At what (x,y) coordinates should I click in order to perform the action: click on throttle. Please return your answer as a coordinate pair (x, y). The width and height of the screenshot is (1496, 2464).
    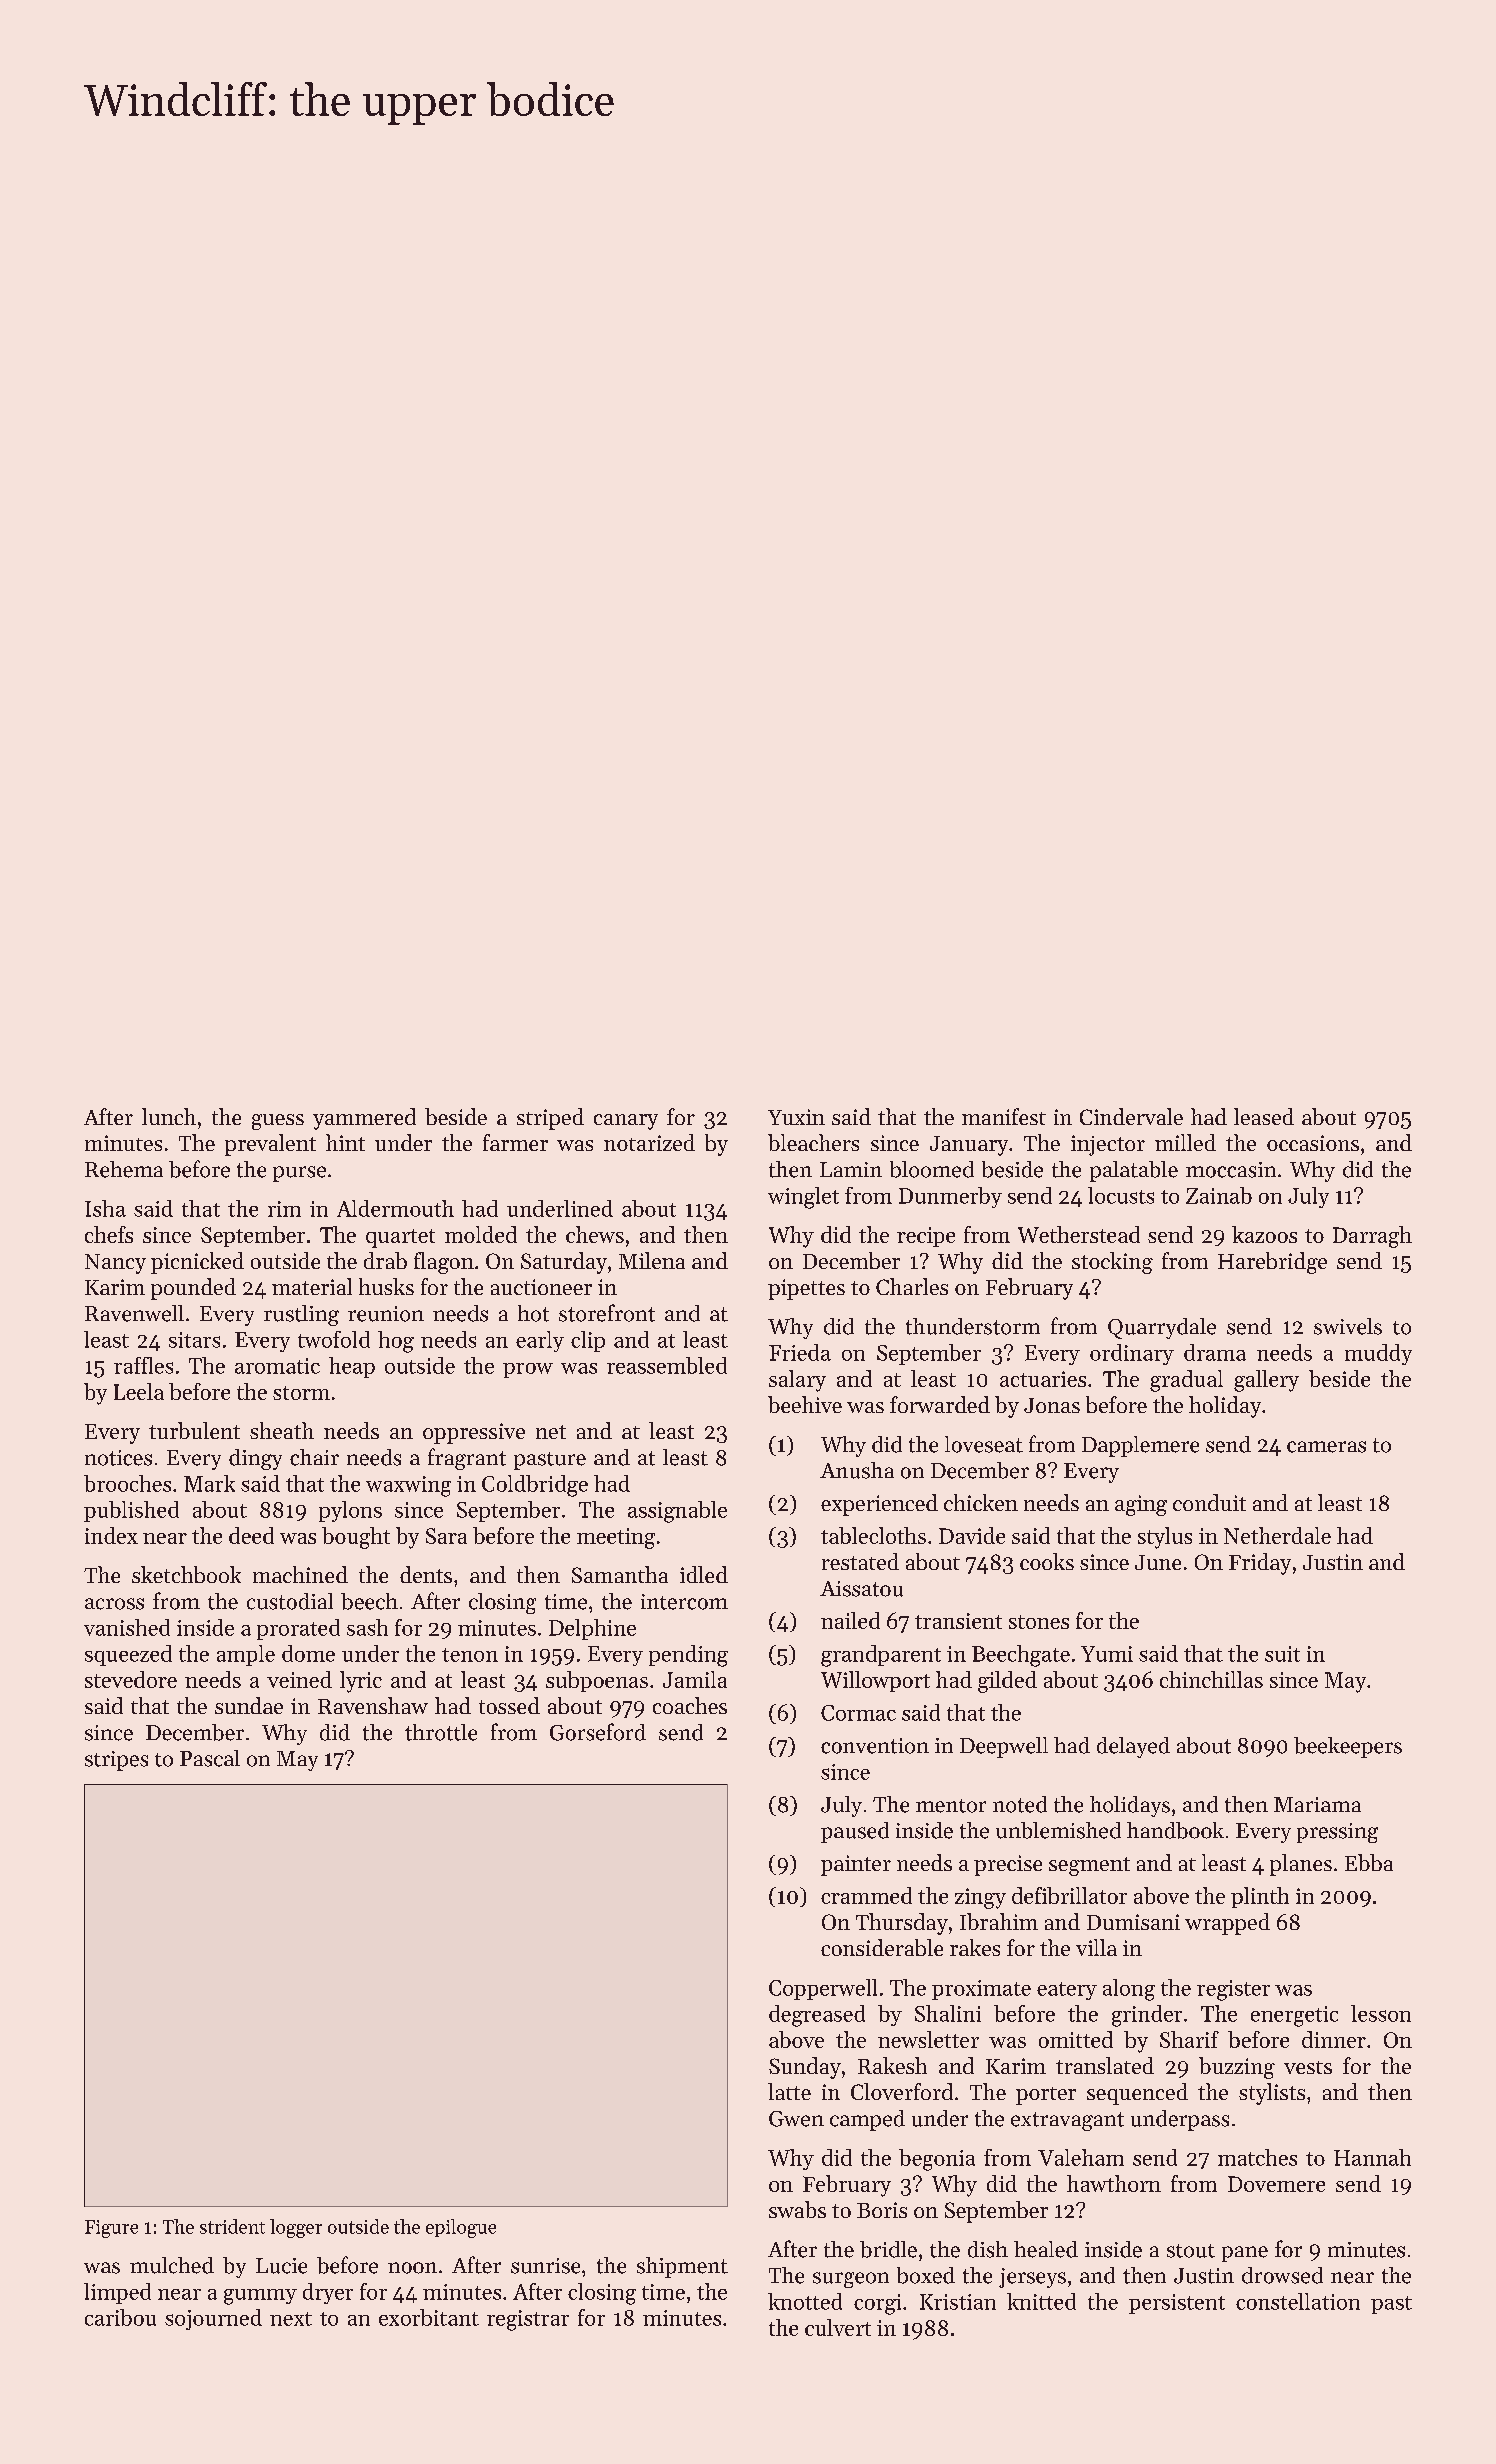
    Looking at the image, I should click on (441, 1732).
